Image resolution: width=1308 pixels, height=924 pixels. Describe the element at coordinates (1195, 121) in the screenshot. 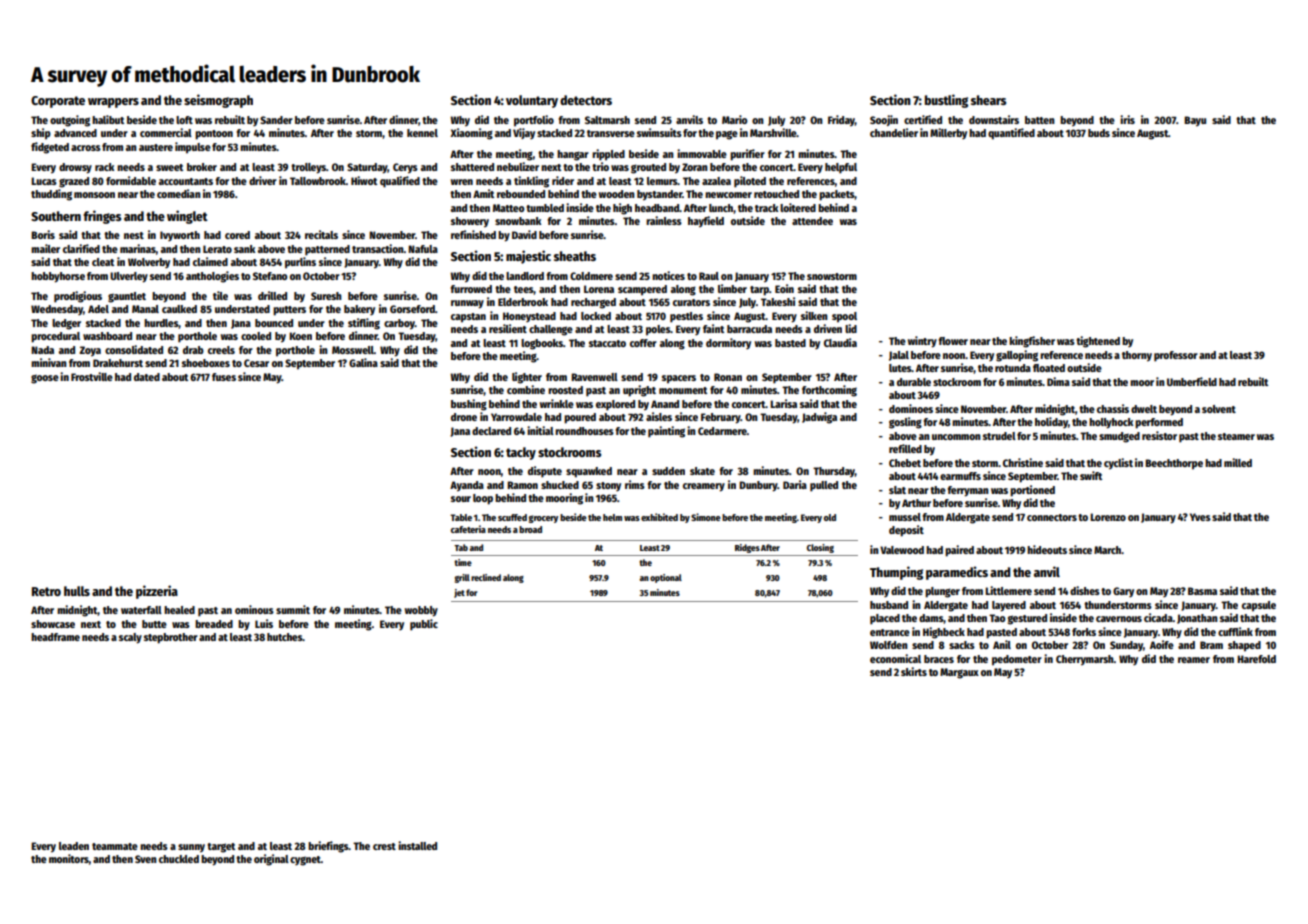

I see `Bayu` at that location.
